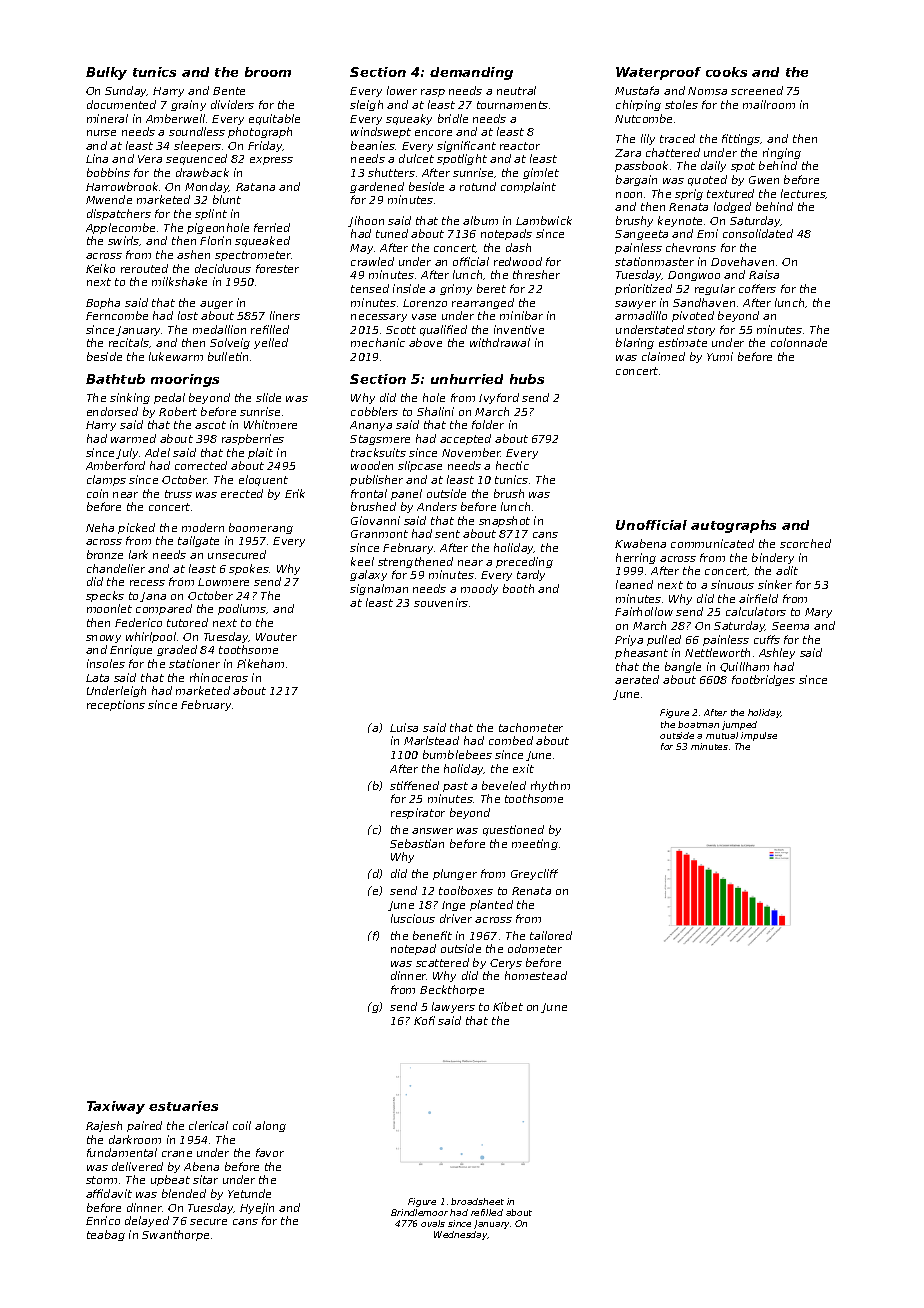  Describe the element at coordinates (131, 650) in the page. I see `Enrique` at that location.
